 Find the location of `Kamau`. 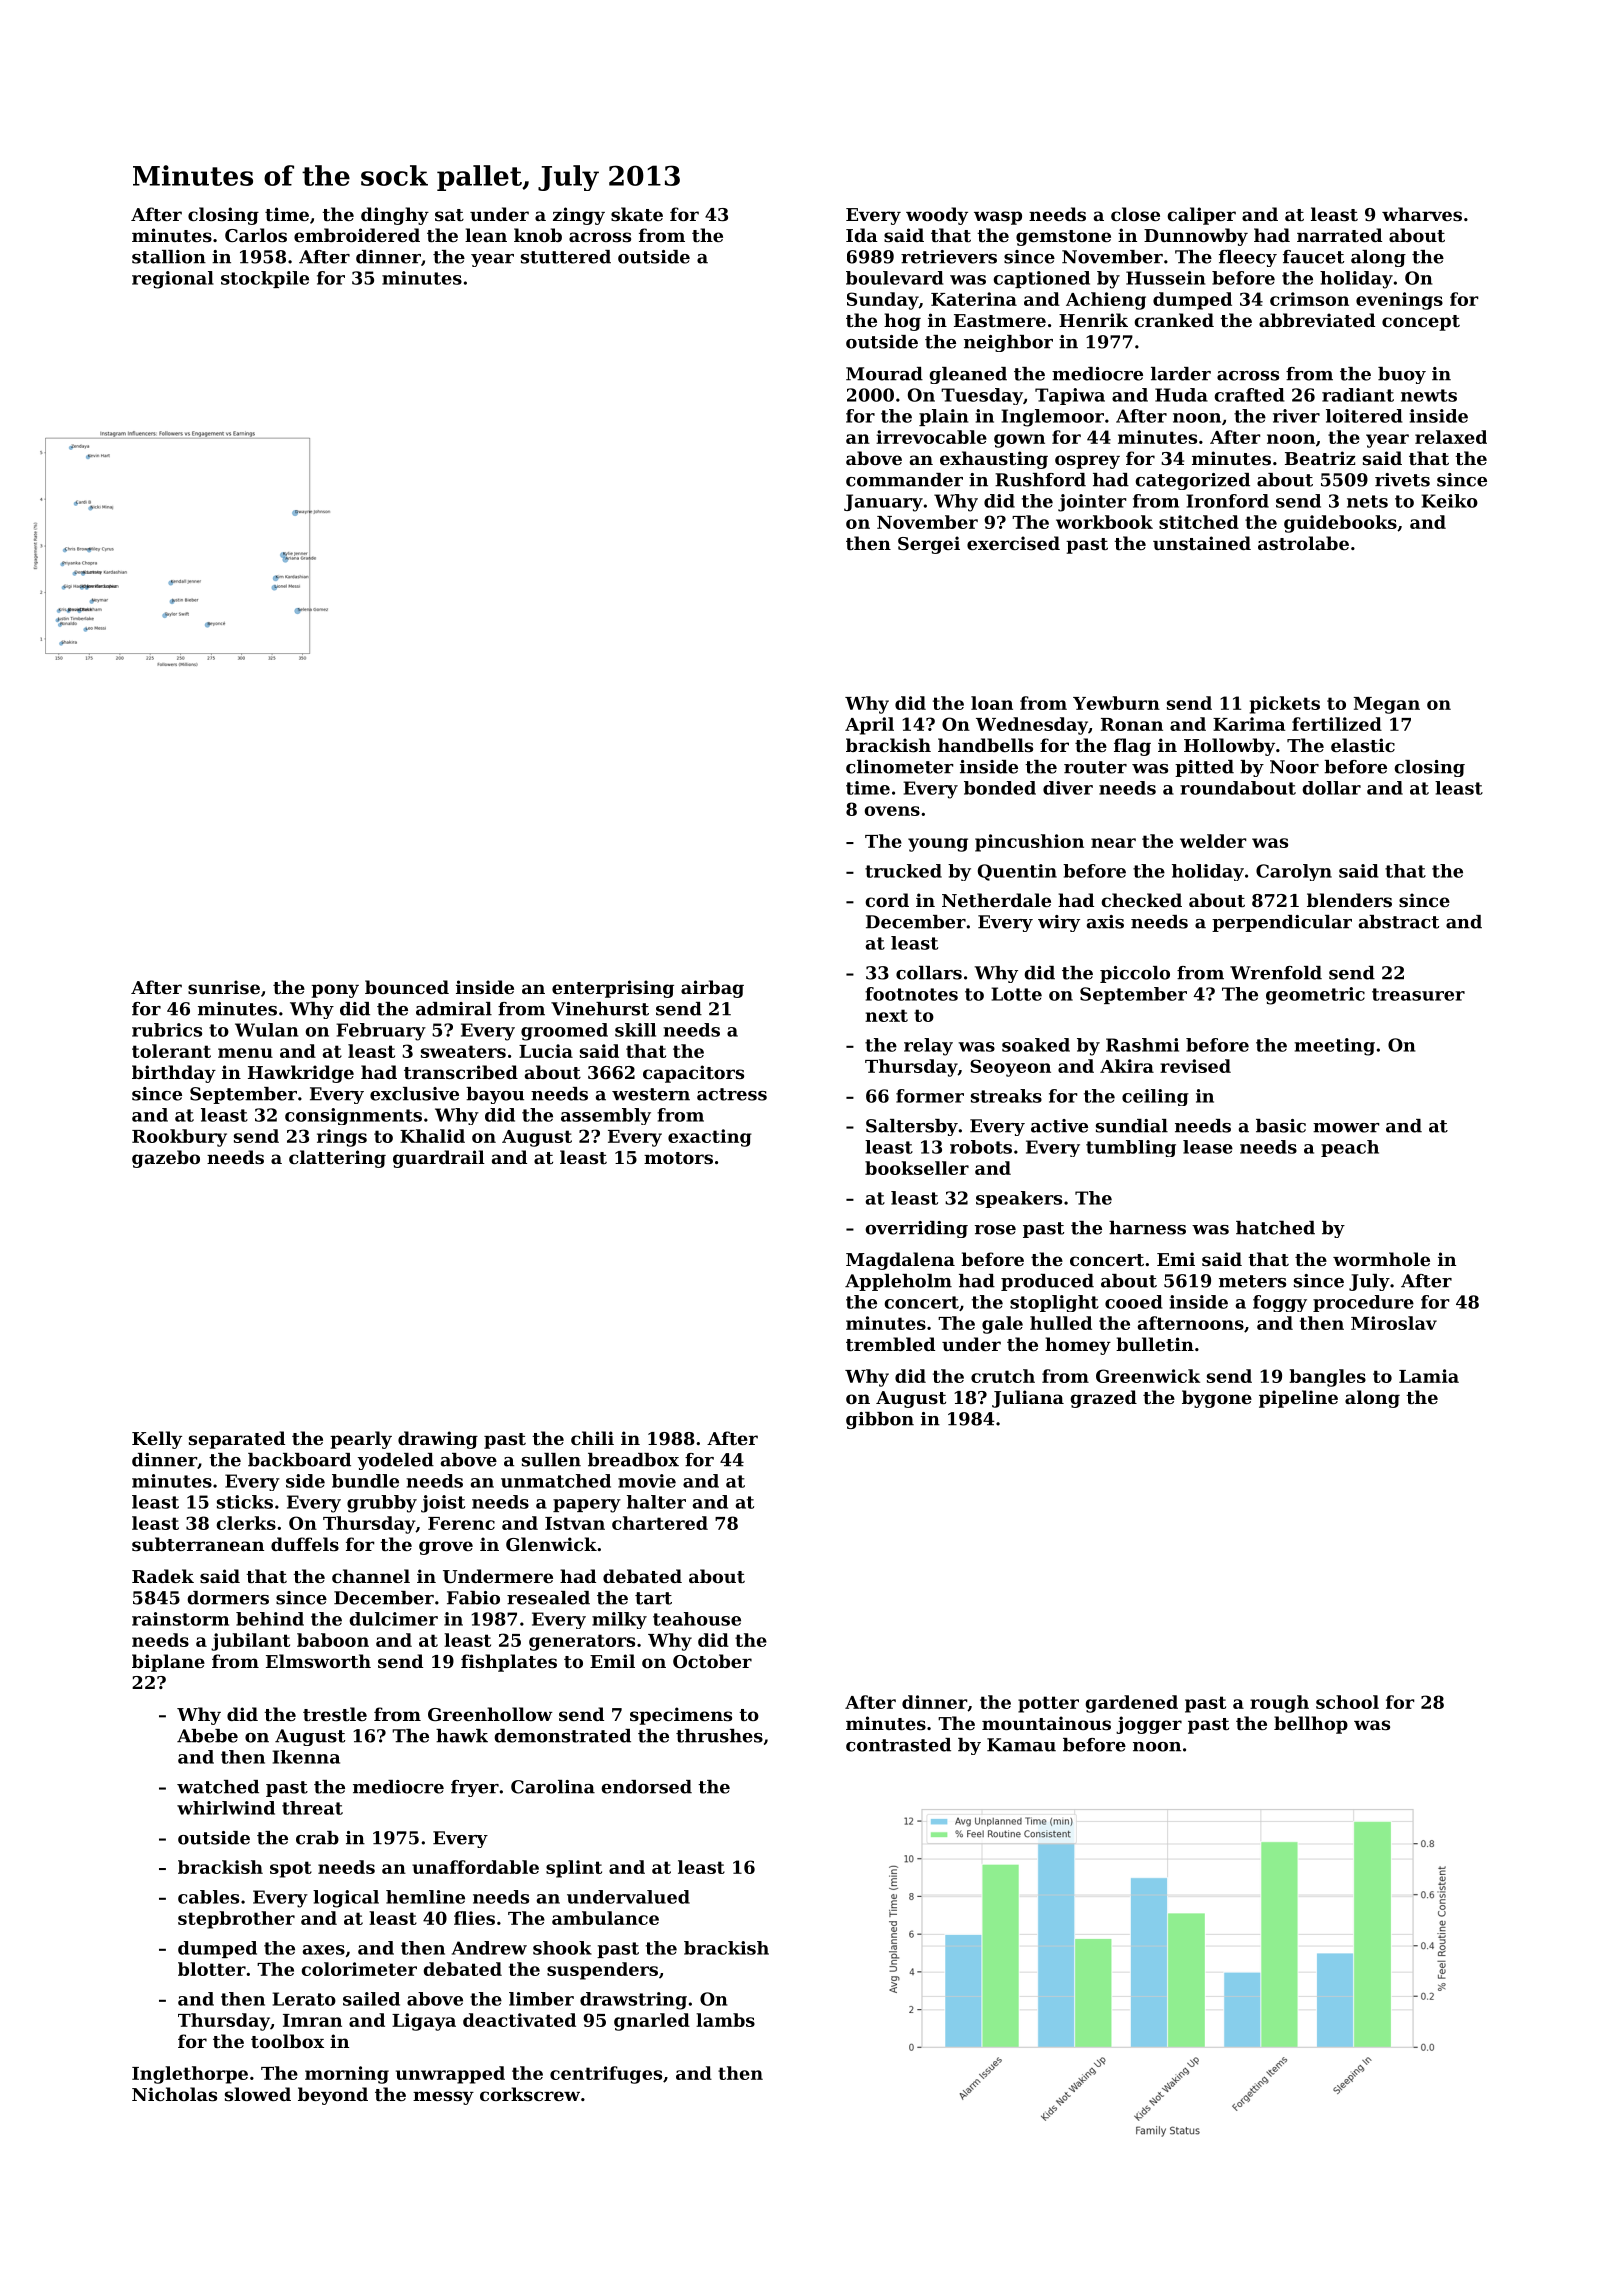

Kamau is located at coordinates (1021, 1745).
